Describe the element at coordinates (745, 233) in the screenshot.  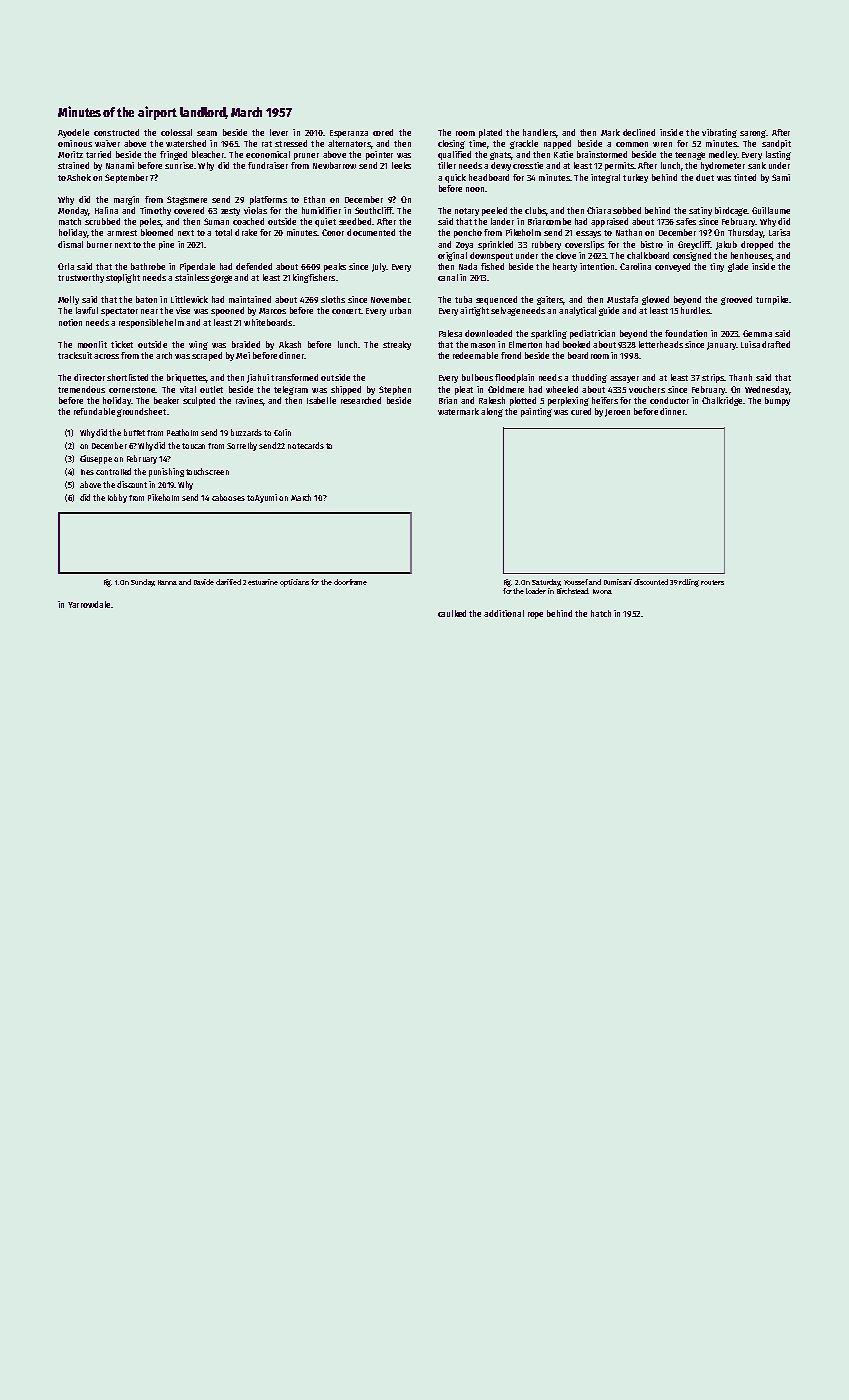
I see `Thursday` at that location.
